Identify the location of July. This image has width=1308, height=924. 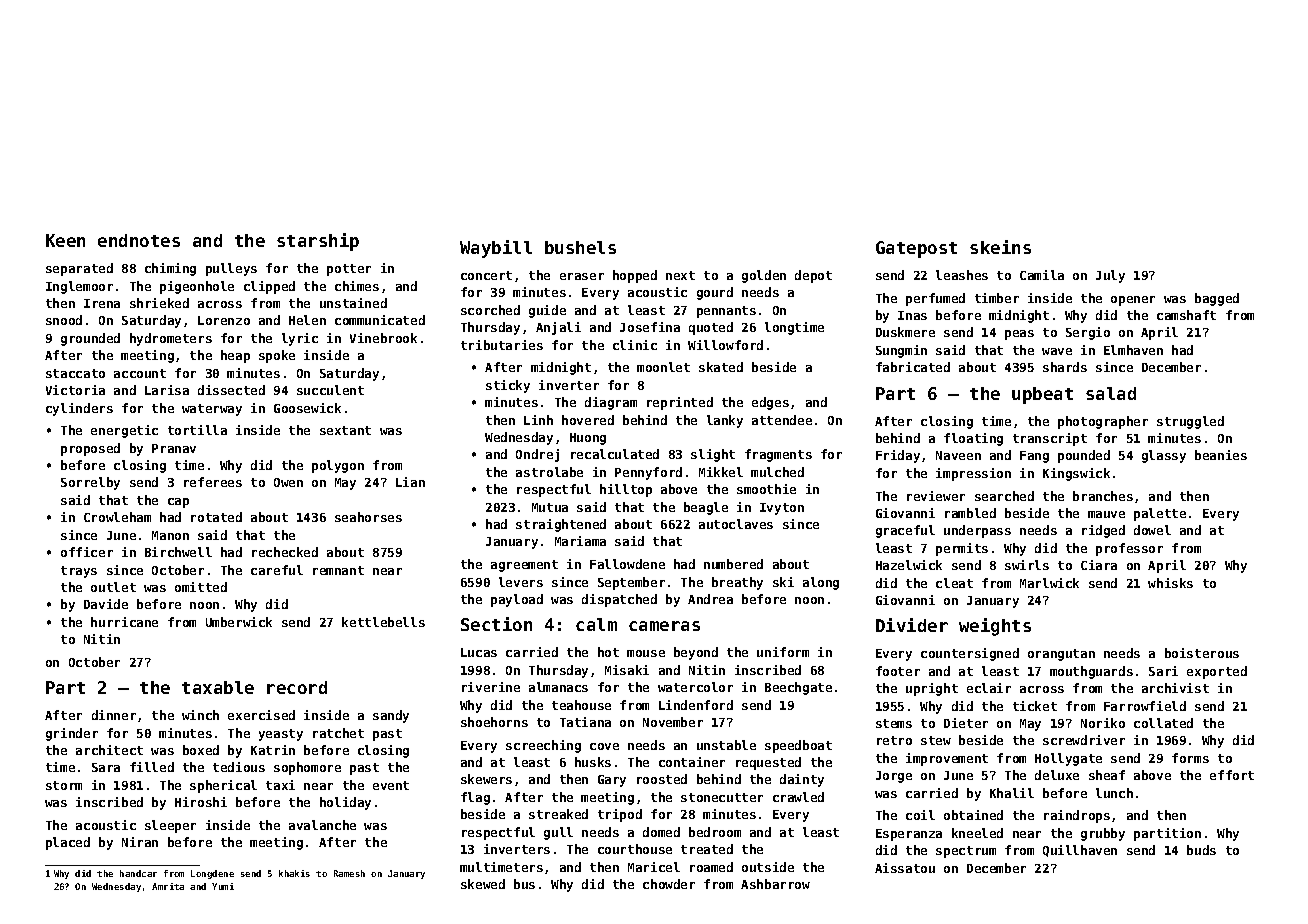
(1110, 276).
